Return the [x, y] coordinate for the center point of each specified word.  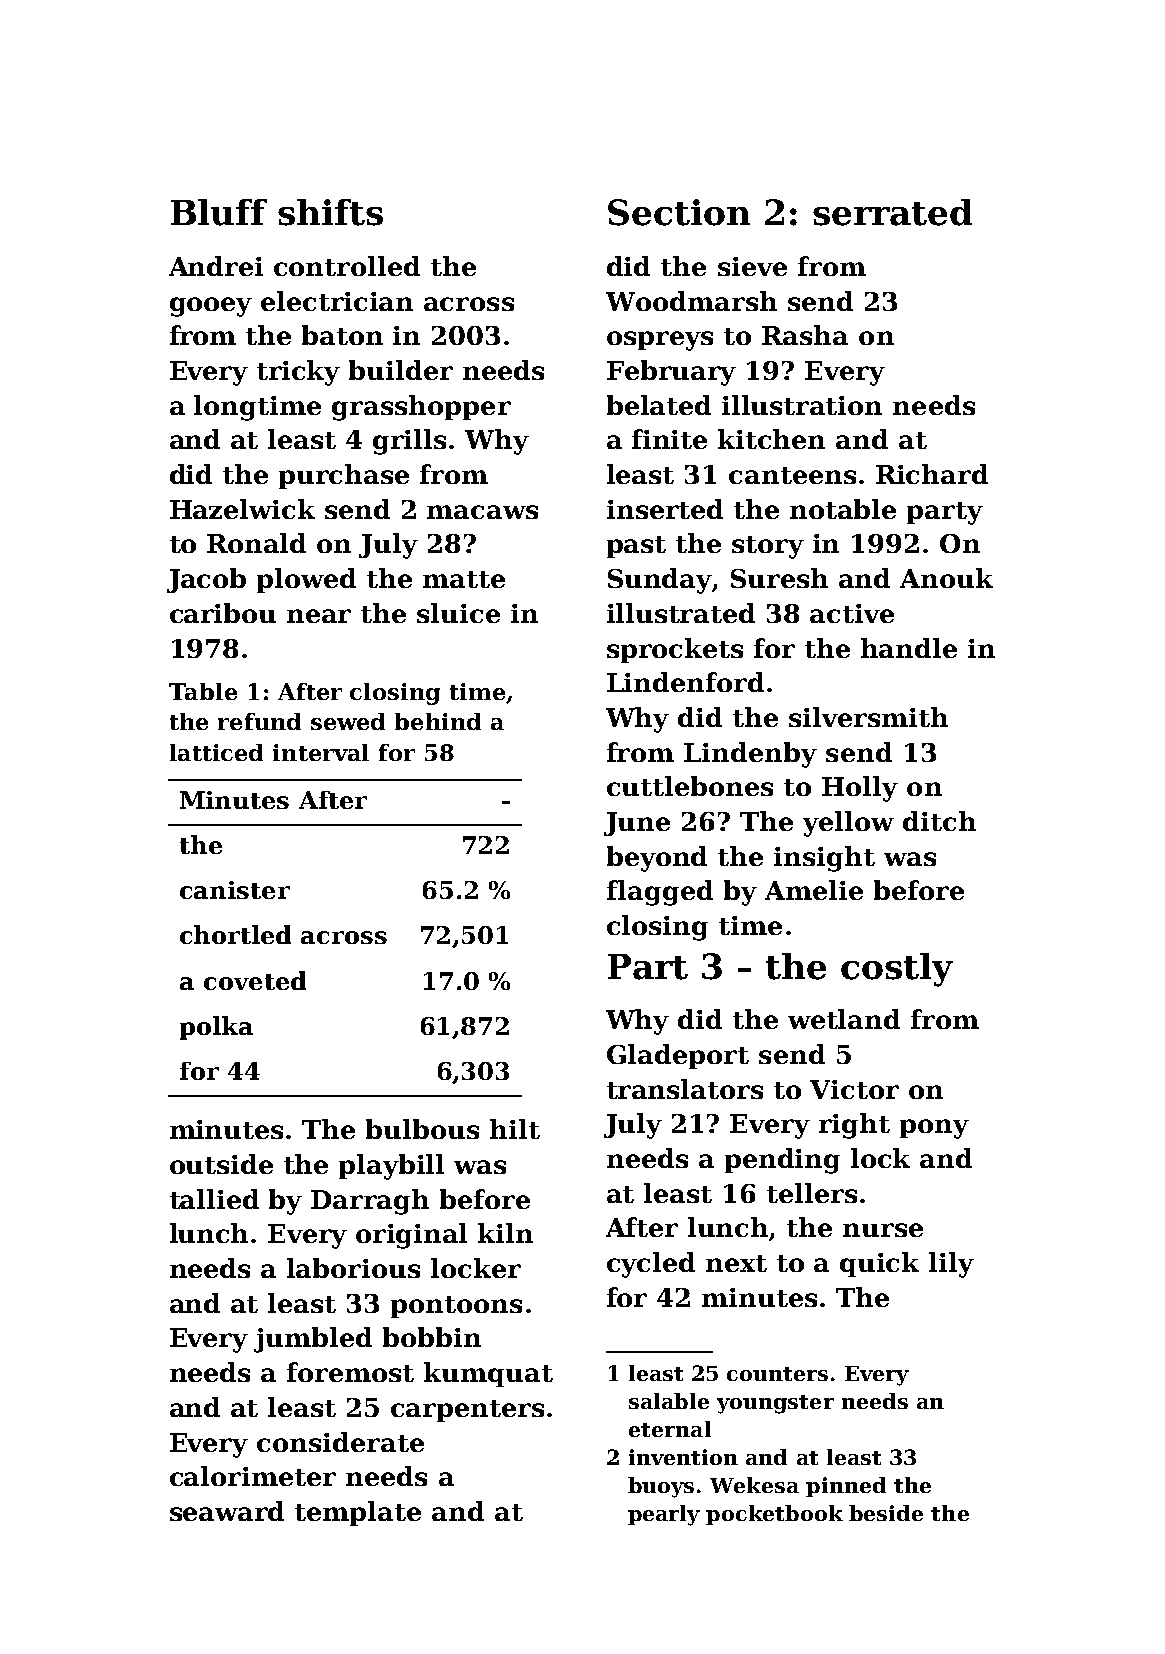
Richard [932, 474]
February [671, 373]
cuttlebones [690, 786]
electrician [337, 301]
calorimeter [253, 1476]
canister [235, 890]
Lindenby [750, 755]
